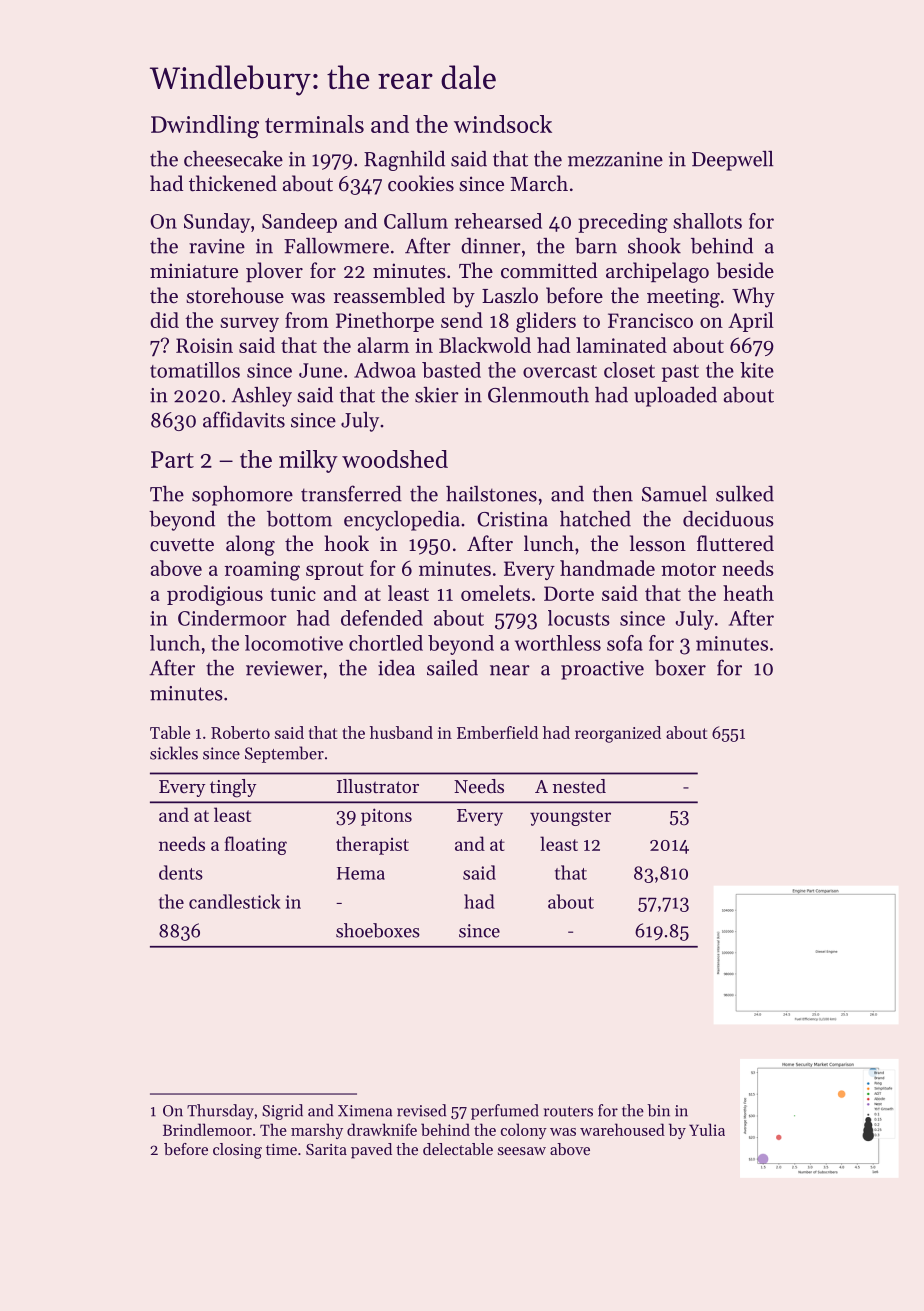 The width and height of the screenshot is (924, 1311). Describe the element at coordinates (237, 1151) in the screenshot. I see `closing` at that location.
